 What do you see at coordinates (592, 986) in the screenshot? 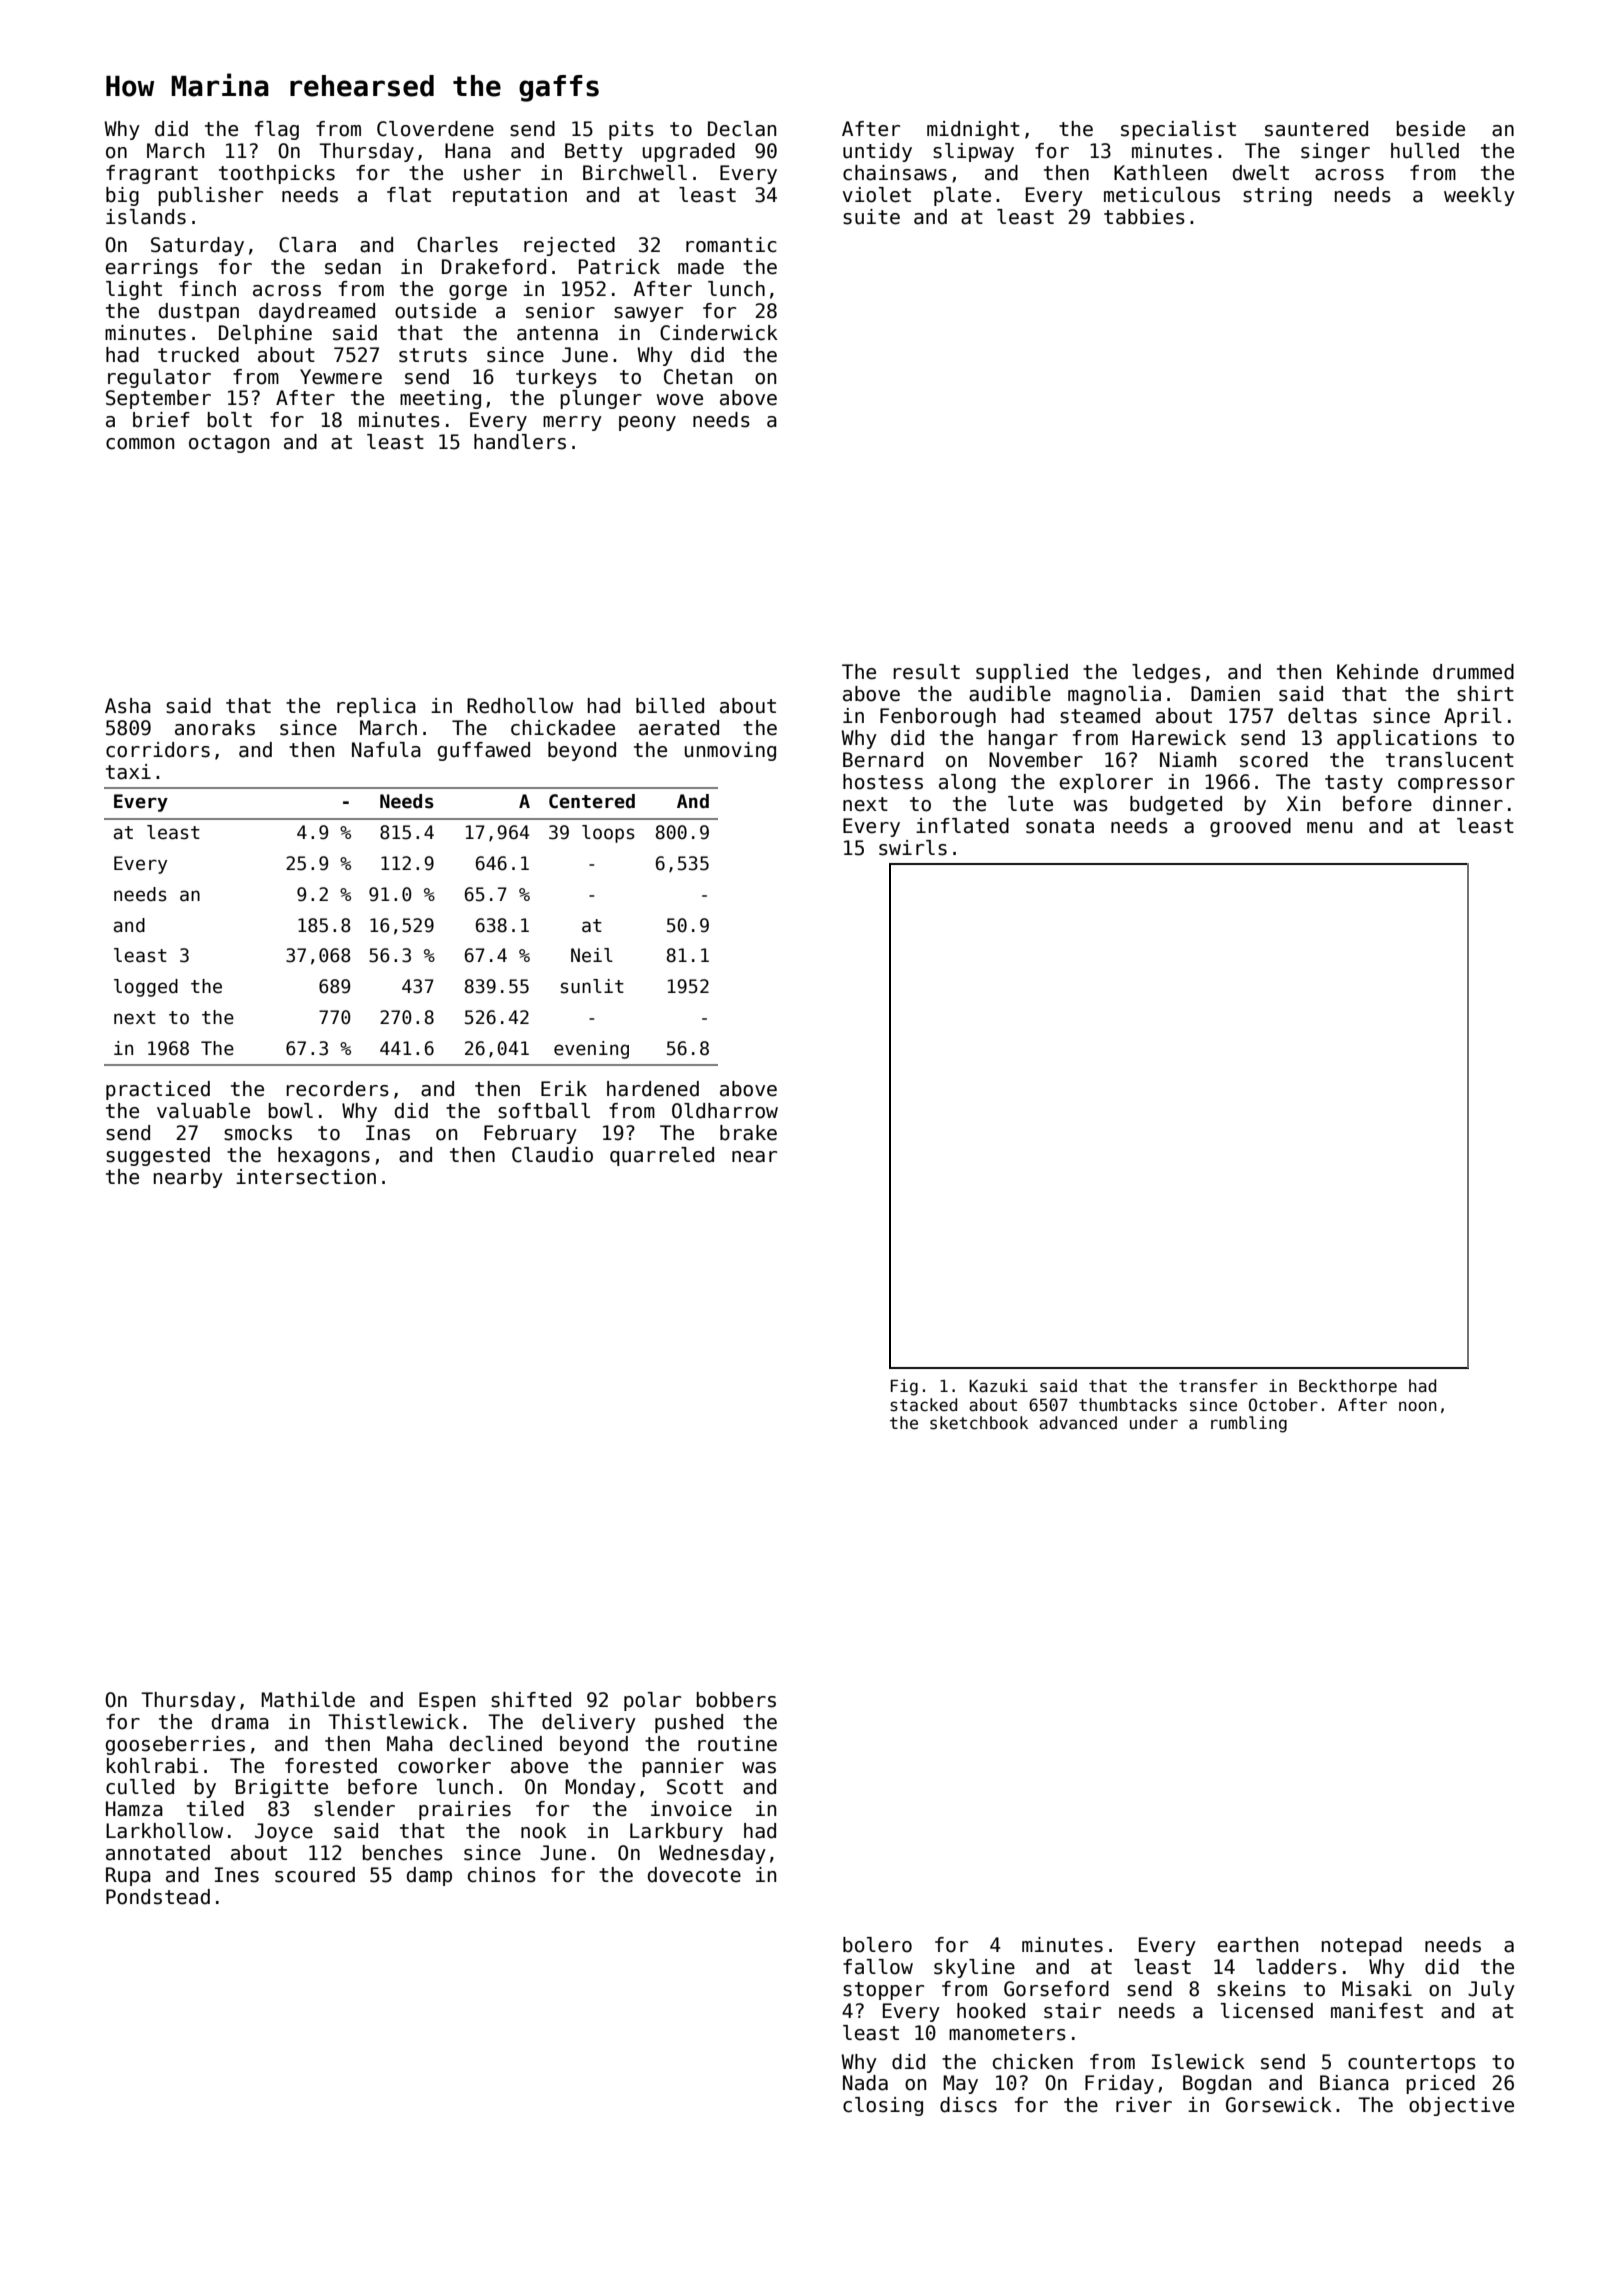
I see `sunlit` at bounding box center [592, 986].
